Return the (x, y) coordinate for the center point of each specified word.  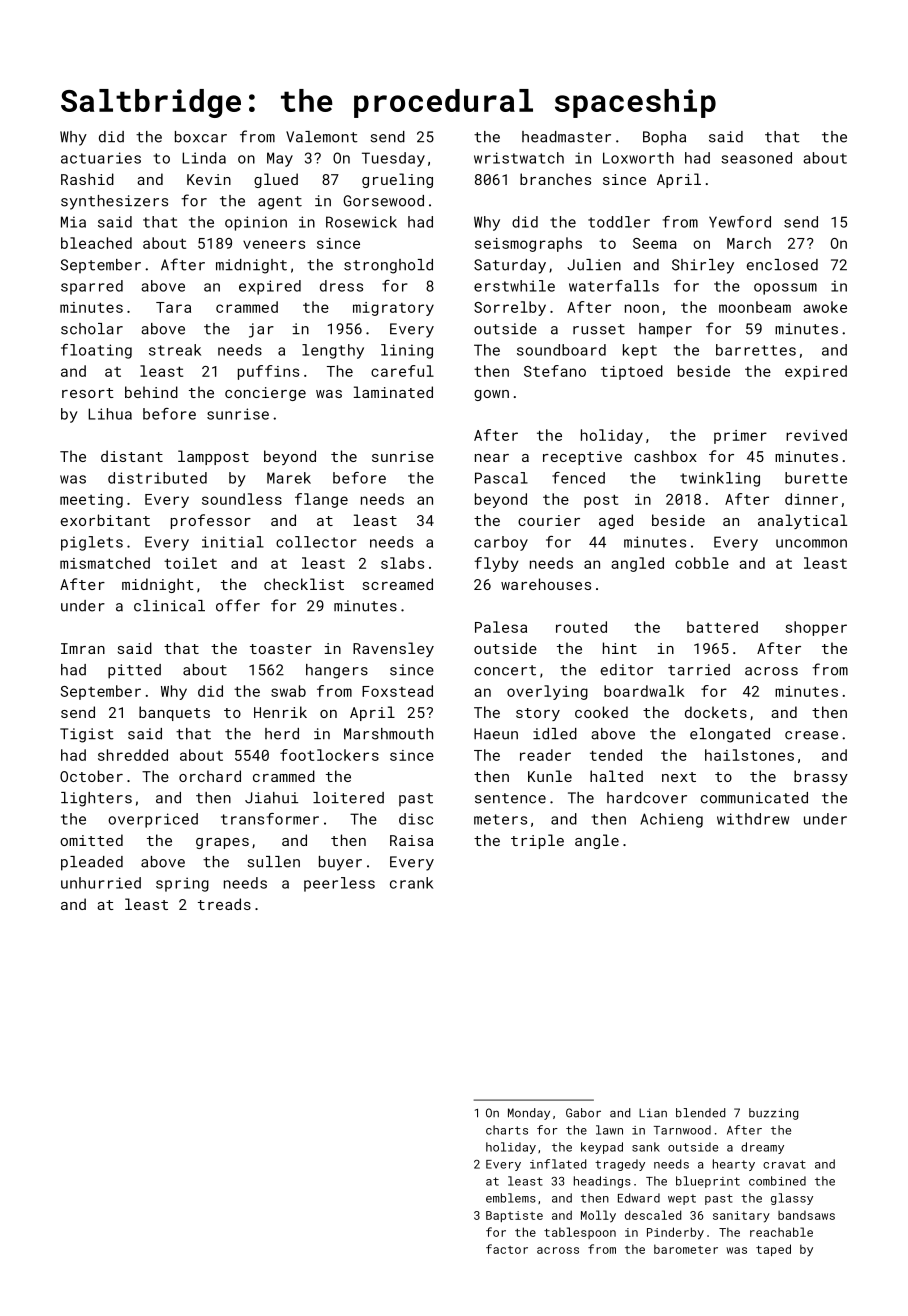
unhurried (101, 883)
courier (549, 520)
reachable (781, 1232)
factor (507, 1249)
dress (341, 286)
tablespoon (580, 1233)
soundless (242, 499)
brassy (821, 777)
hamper (665, 330)
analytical (802, 521)
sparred (92, 287)
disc (416, 819)
